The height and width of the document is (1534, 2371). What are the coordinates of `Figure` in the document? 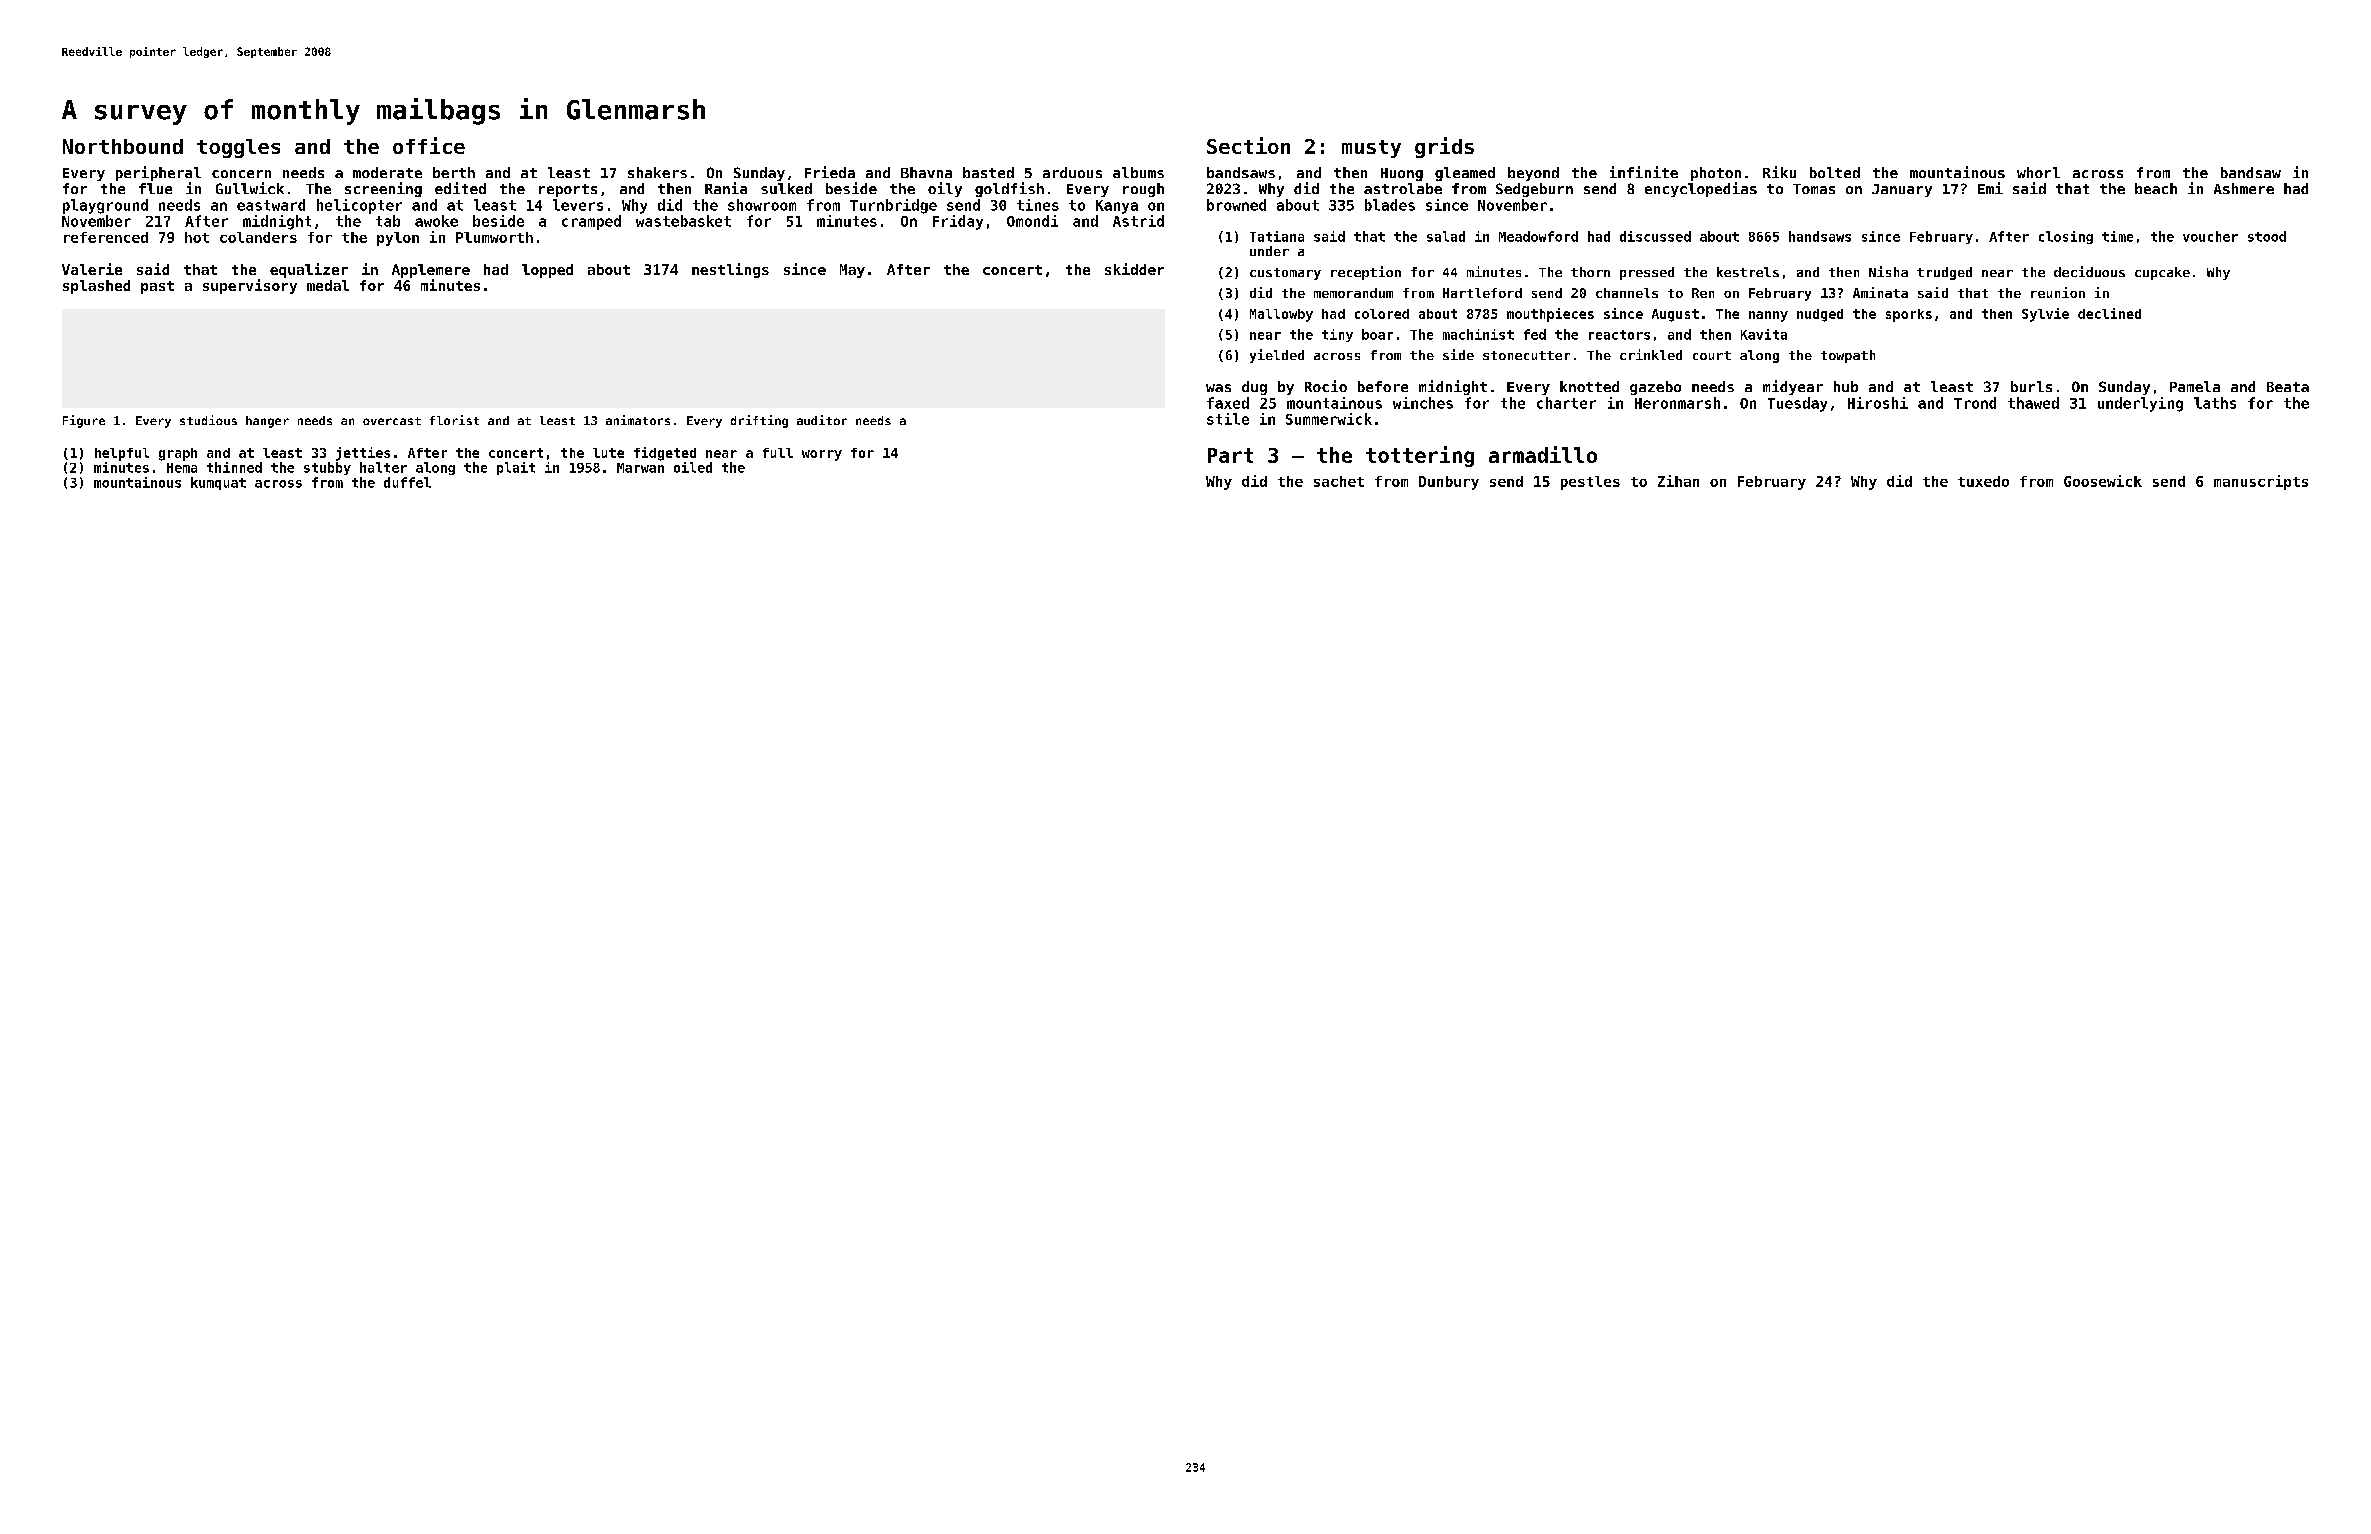 It's located at (84, 421).
